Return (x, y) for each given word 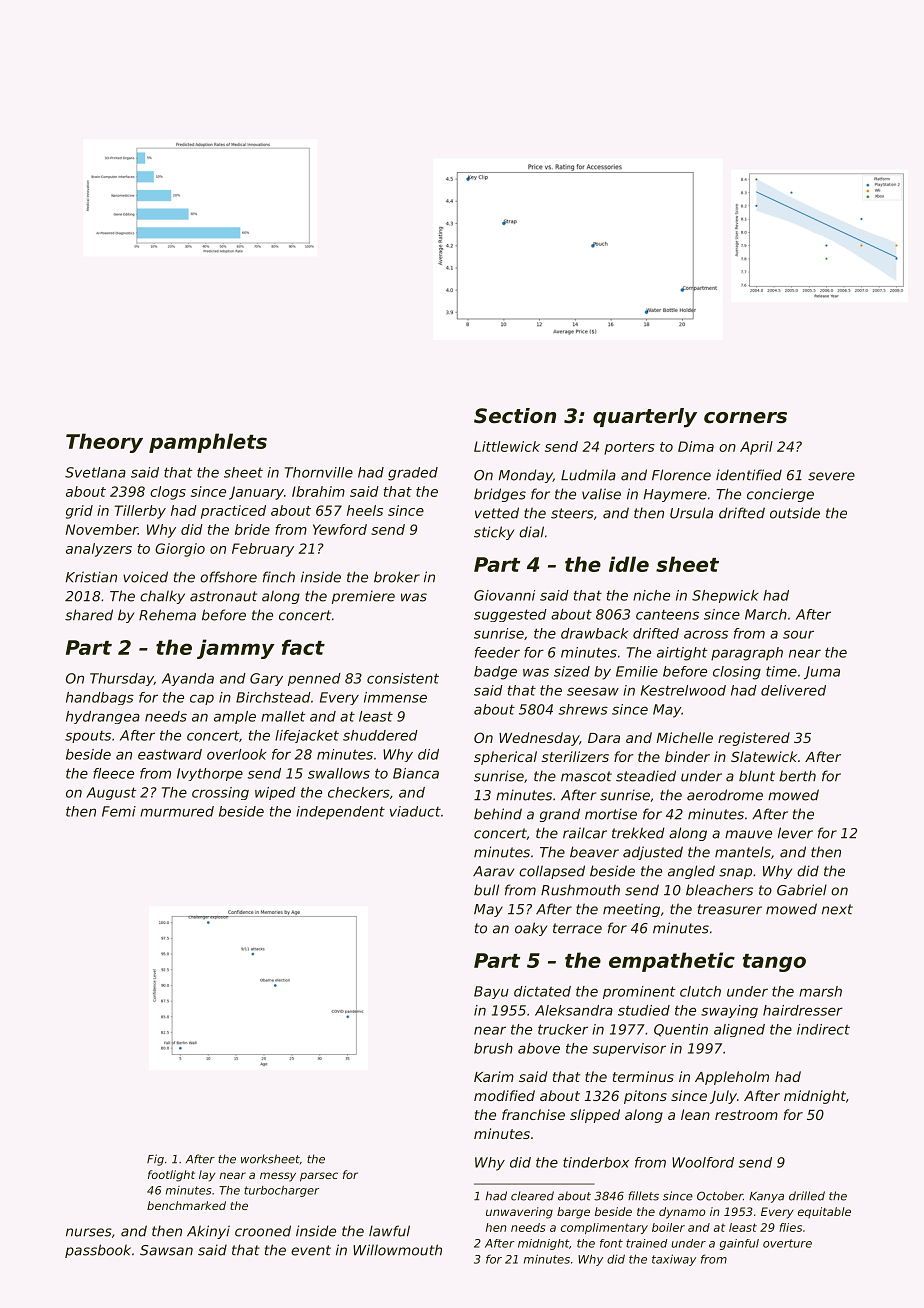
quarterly (645, 418)
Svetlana (95, 472)
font (611, 1243)
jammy (236, 649)
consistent (403, 678)
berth (797, 776)
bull (486, 890)
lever (795, 833)
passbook (98, 1251)
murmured (177, 811)
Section (515, 416)
